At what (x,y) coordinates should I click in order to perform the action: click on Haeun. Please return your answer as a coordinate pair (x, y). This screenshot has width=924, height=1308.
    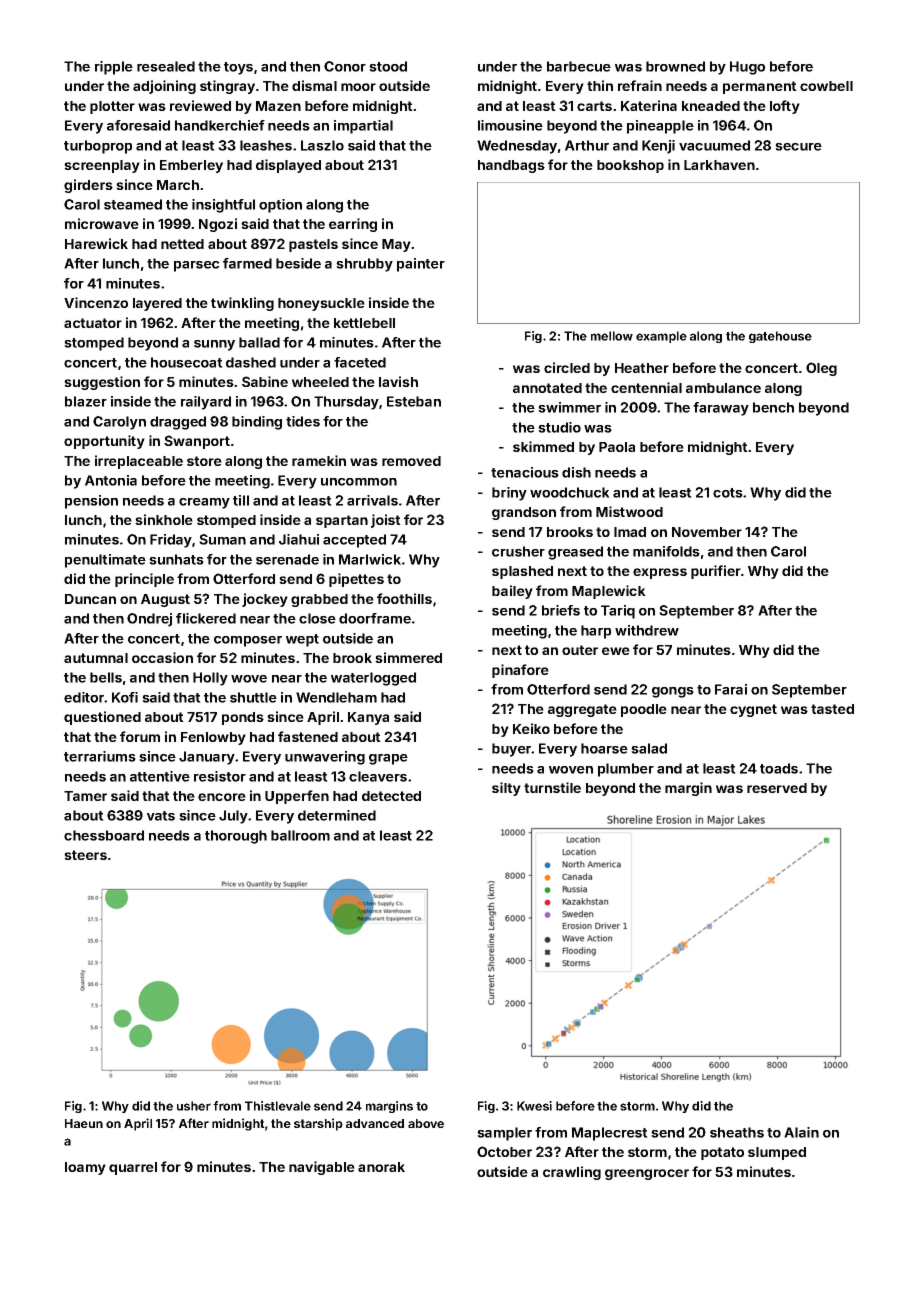
    Looking at the image, I should click on (84, 1123).
